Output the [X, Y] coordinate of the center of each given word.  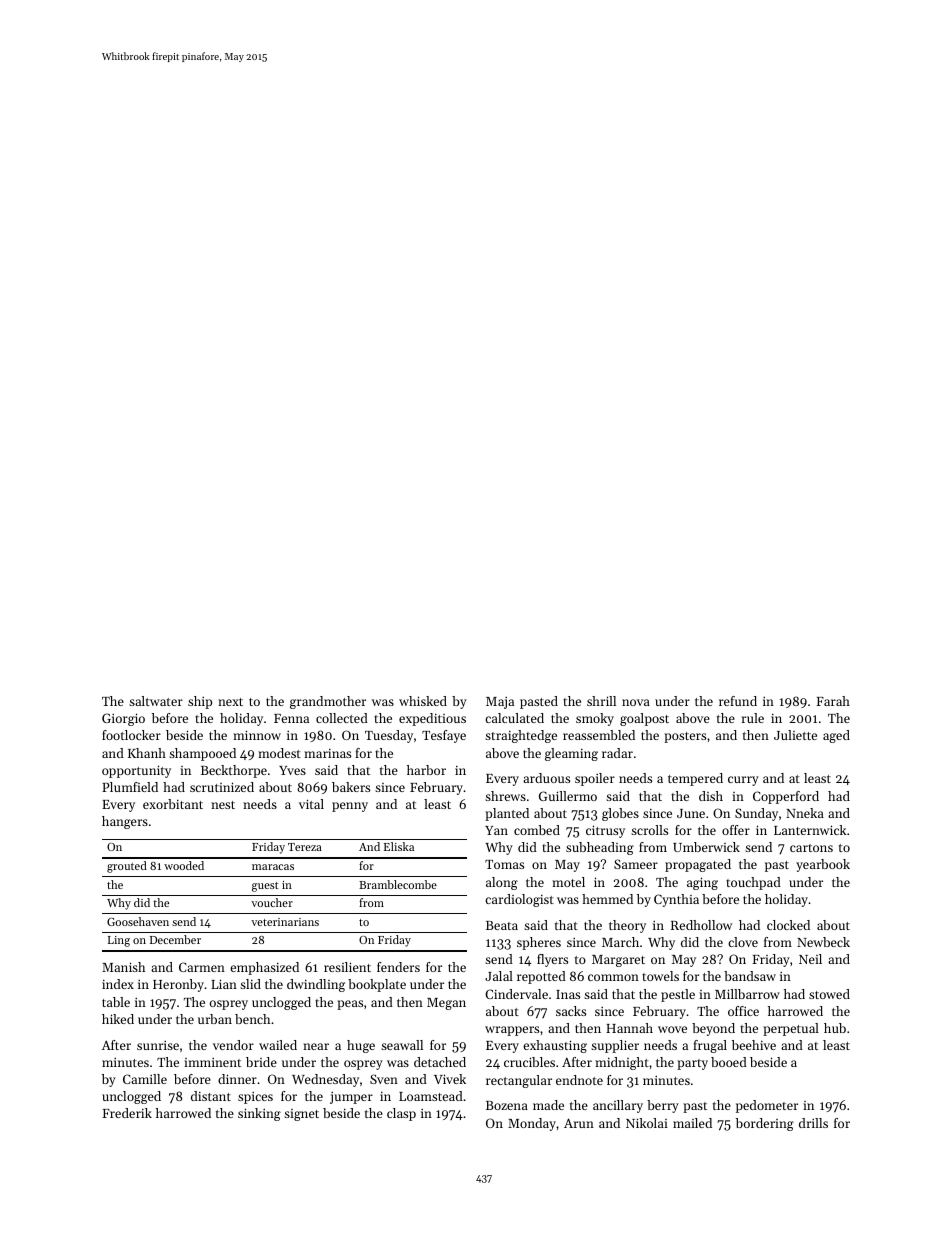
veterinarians [285, 922]
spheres [539, 943]
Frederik [127, 1113]
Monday [532, 1124]
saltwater [156, 701]
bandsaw [750, 976]
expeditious [432, 719]
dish [711, 796]
